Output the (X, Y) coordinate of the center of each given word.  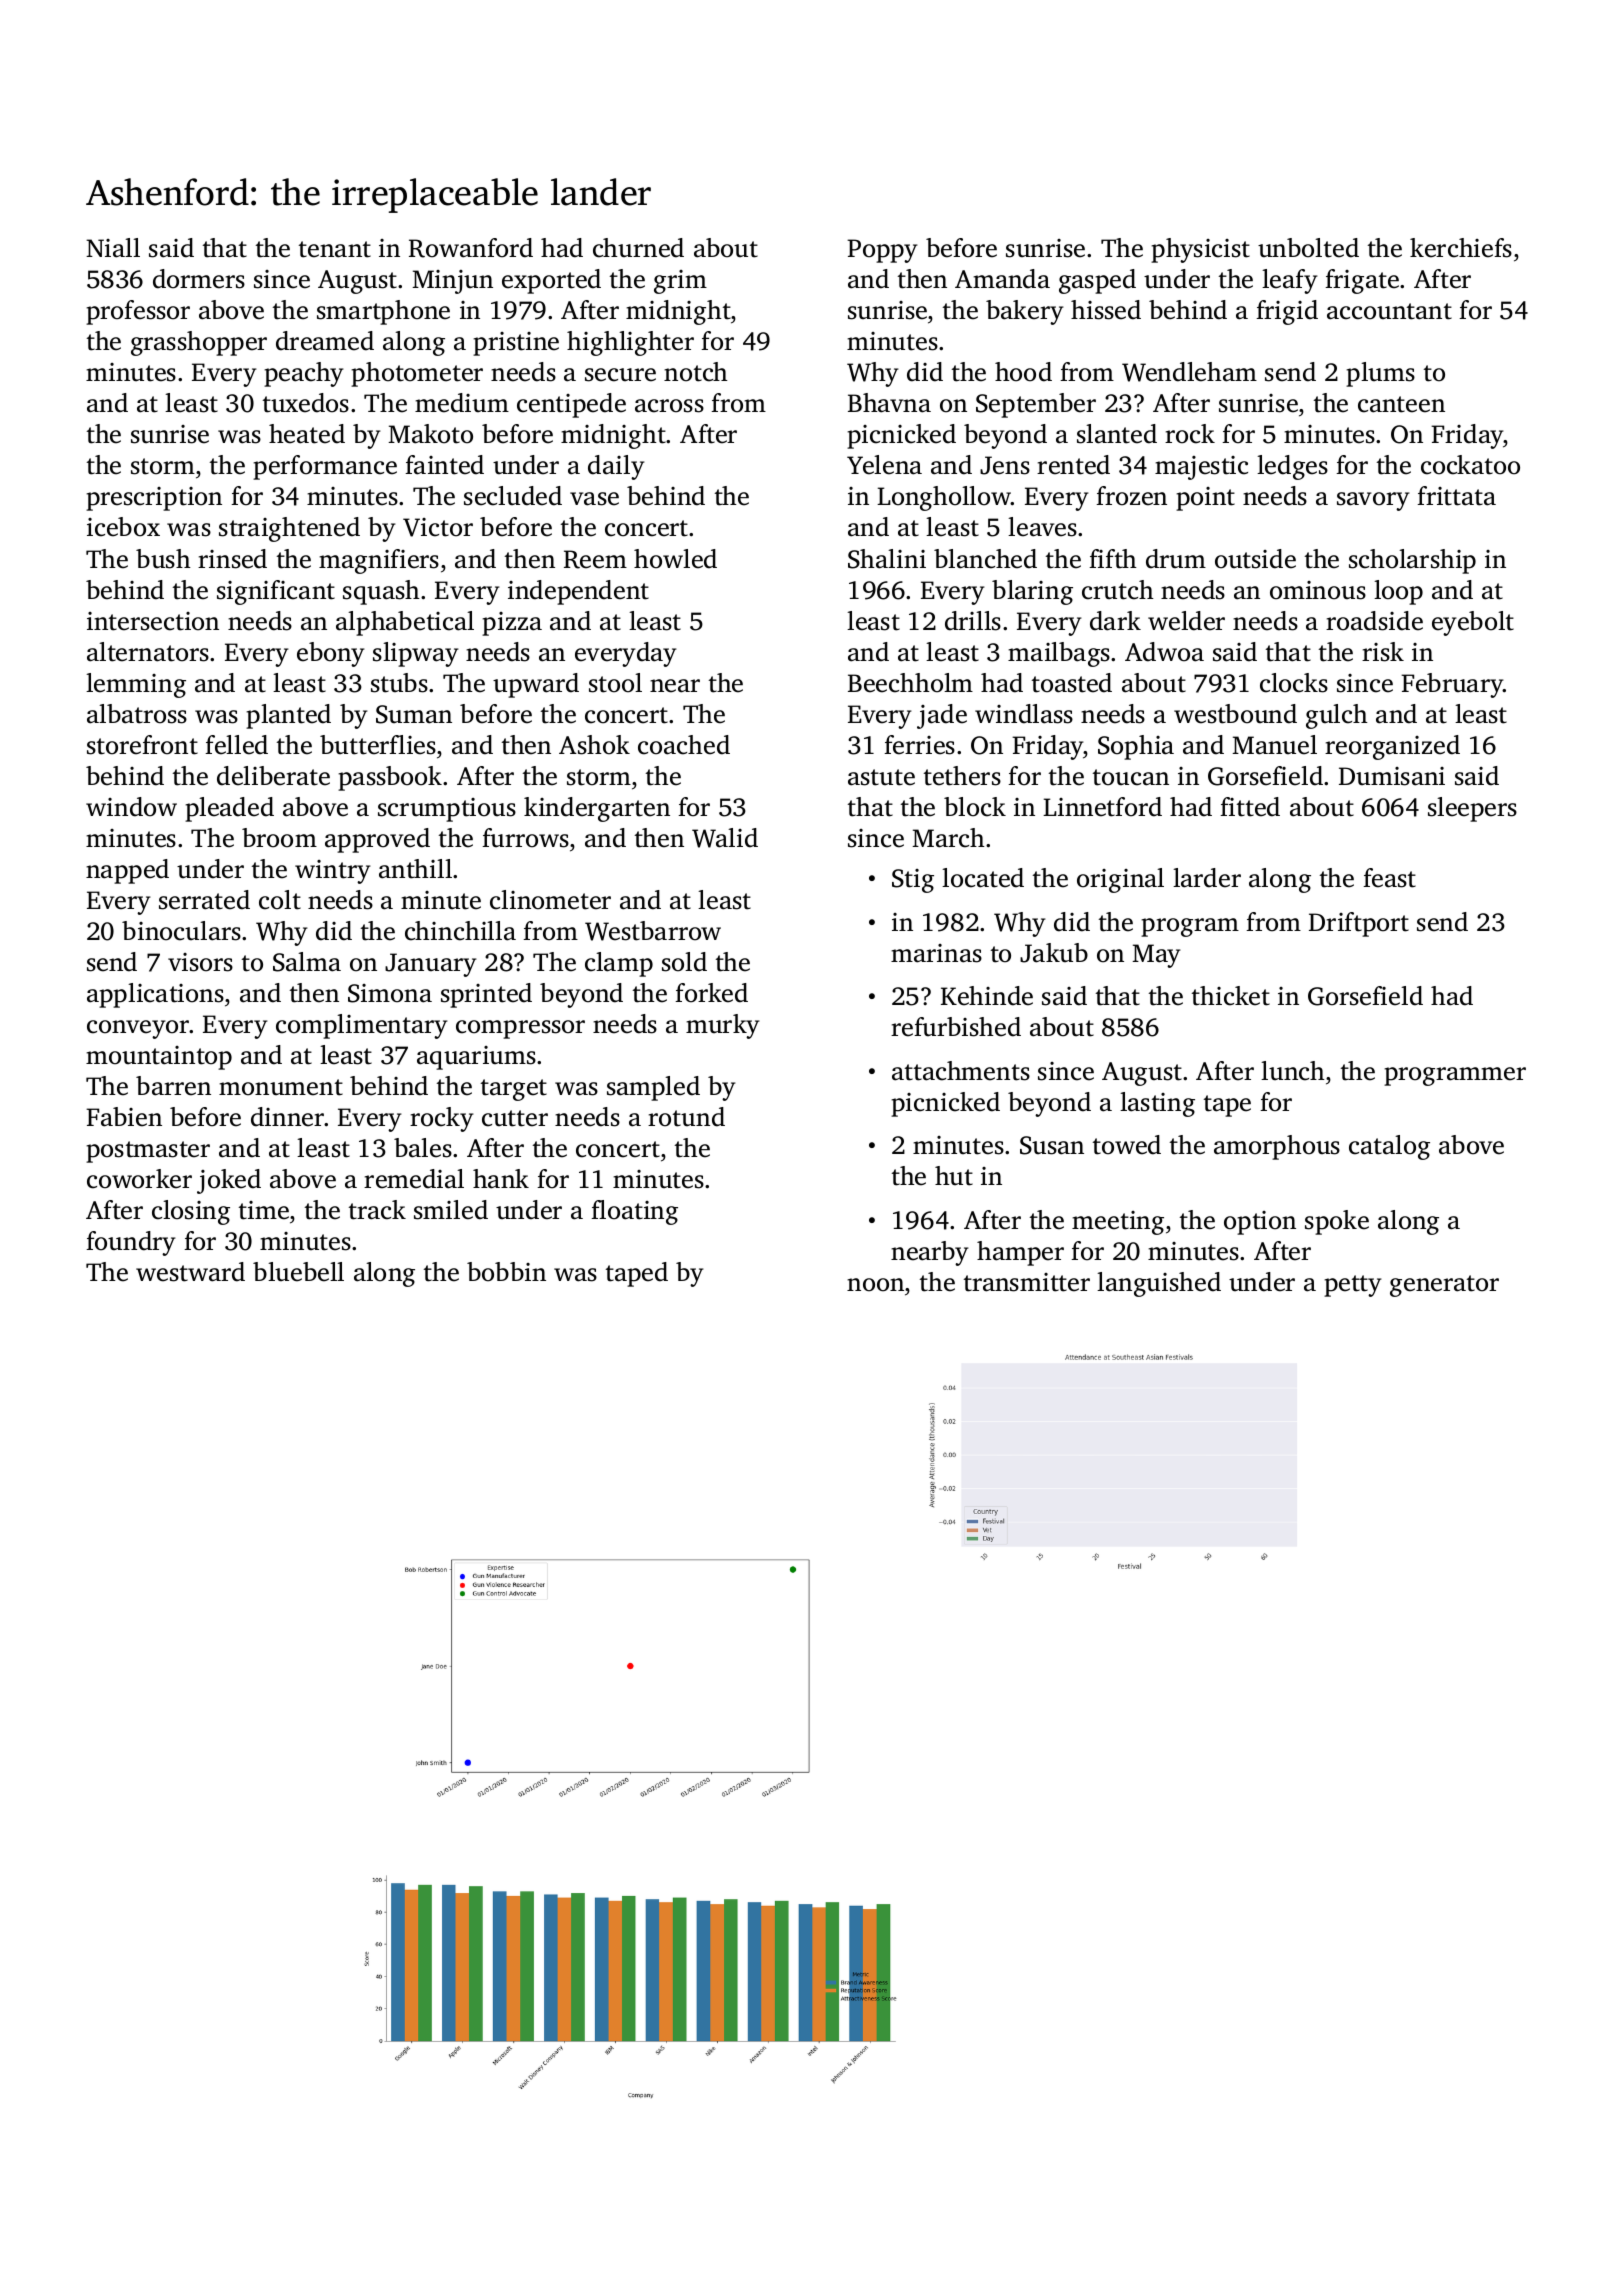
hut (954, 1176)
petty (1353, 1286)
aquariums (476, 1058)
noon (875, 1285)
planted (288, 716)
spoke (1337, 1222)
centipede (571, 405)
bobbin (506, 1272)
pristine (516, 344)
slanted (1117, 434)
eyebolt (1473, 623)
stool (615, 683)
